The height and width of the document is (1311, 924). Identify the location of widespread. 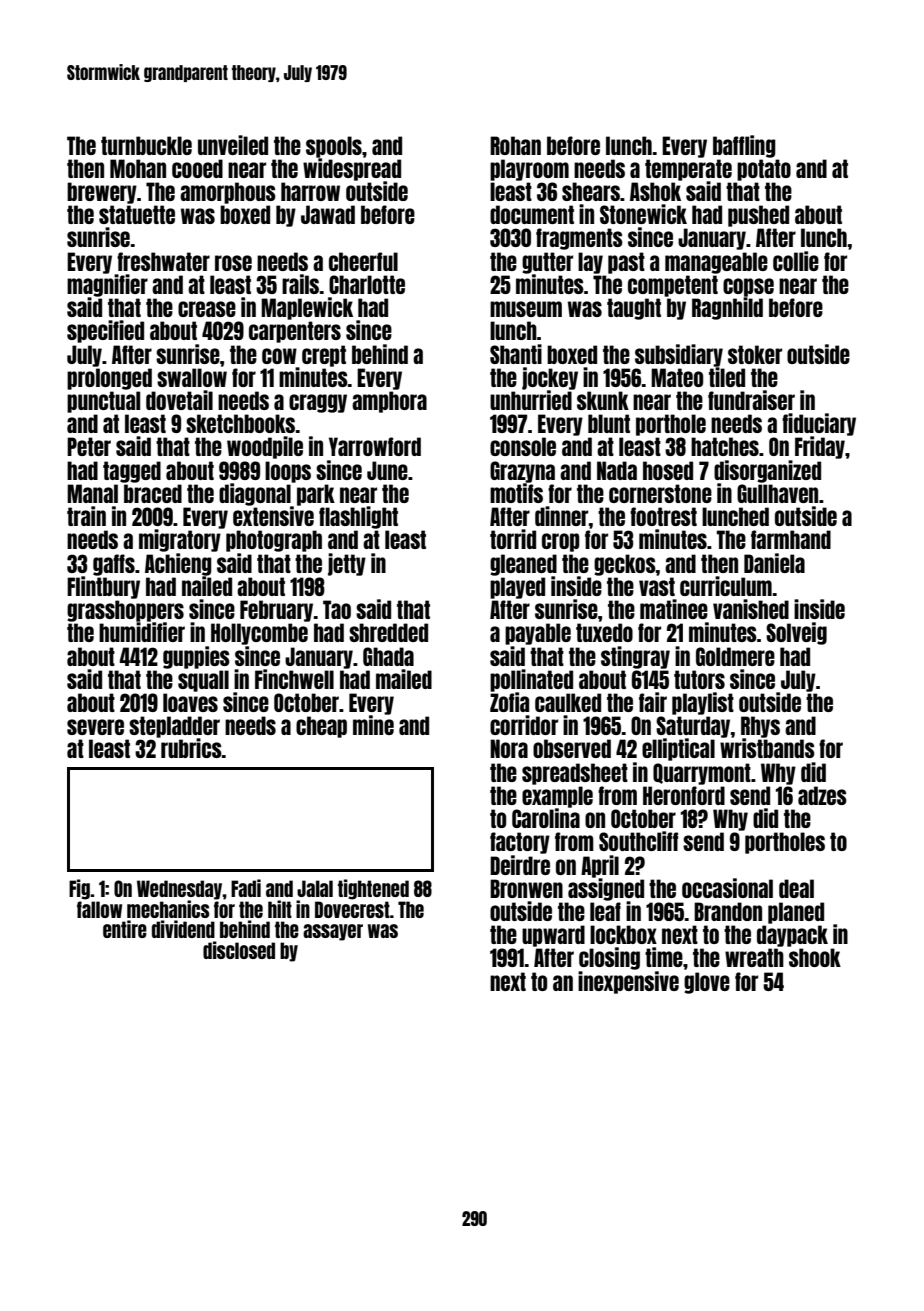
(352, 169).
